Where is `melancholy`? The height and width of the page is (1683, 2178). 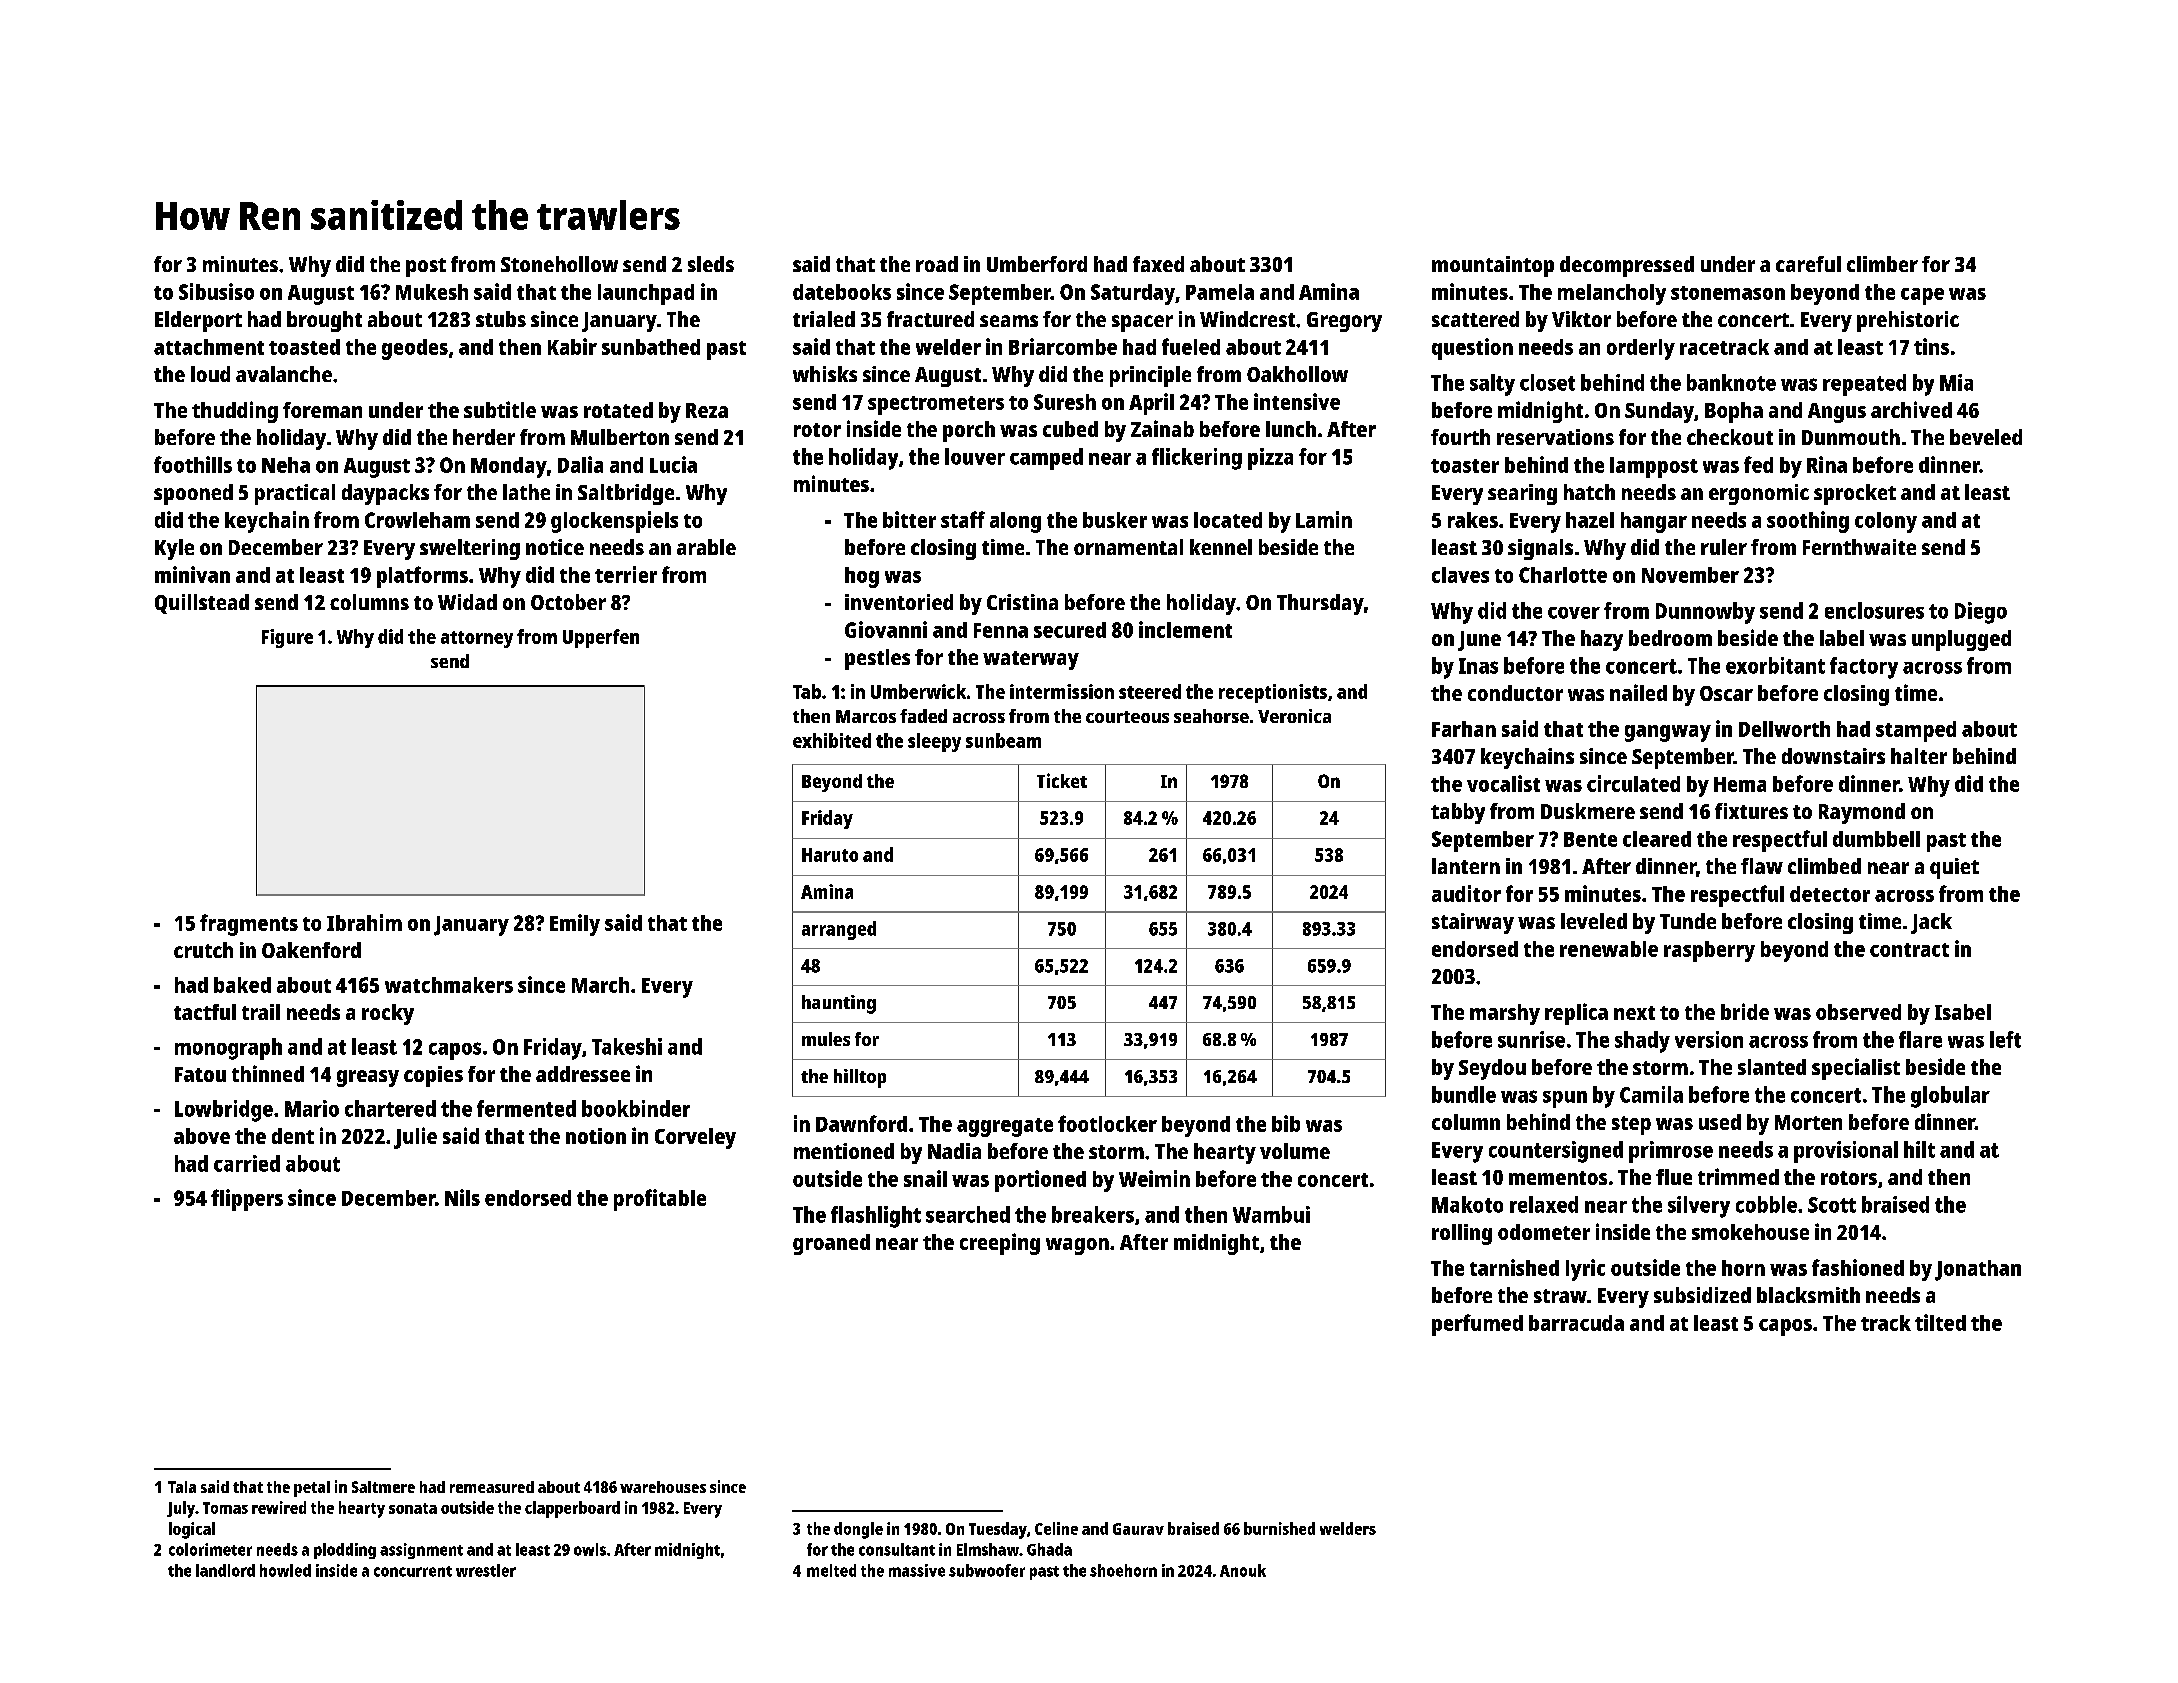 melancholy is located at coordinates (1612, 294).
